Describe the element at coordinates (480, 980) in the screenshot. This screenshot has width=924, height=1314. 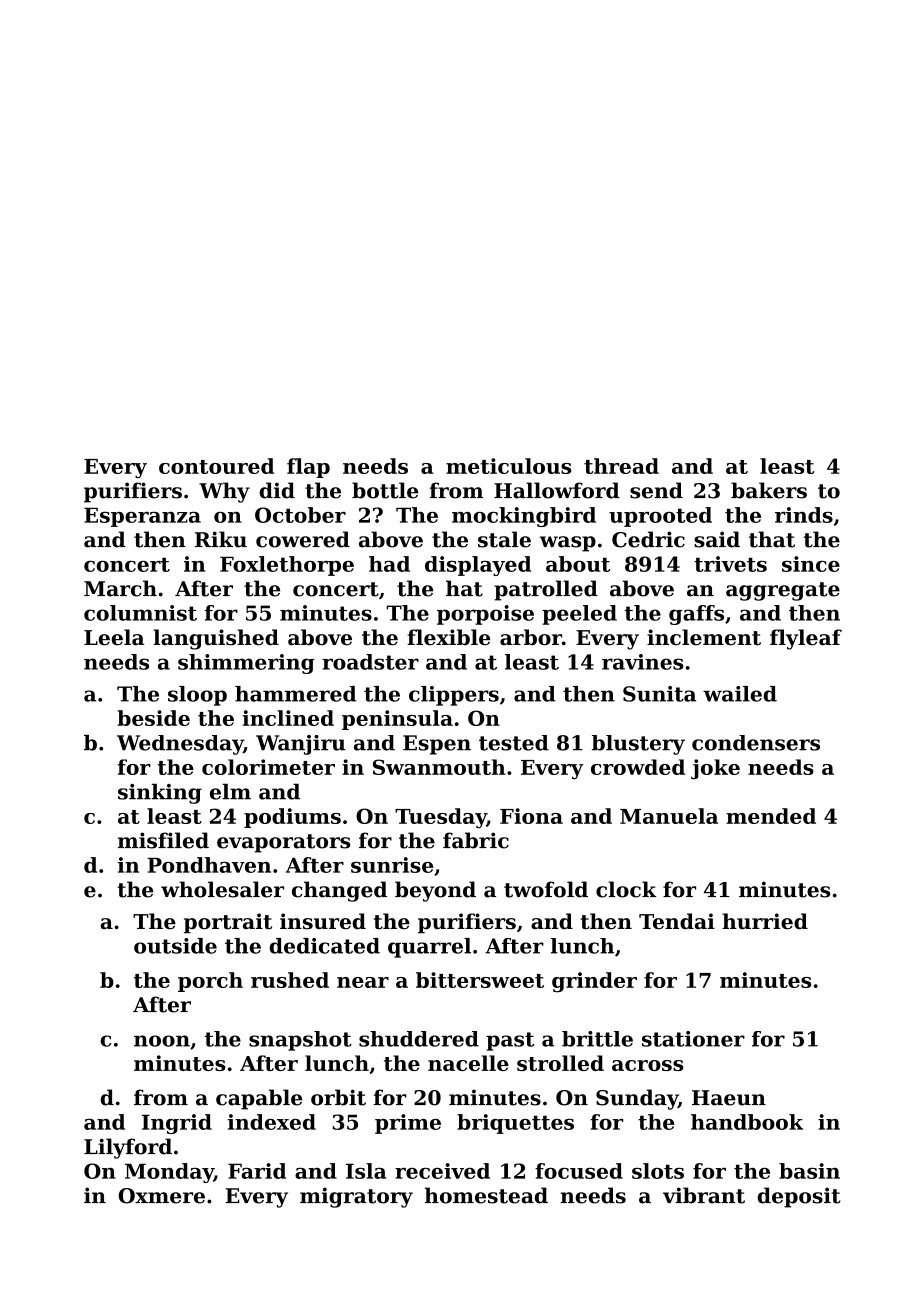
I see `bittersweet` at that location.
